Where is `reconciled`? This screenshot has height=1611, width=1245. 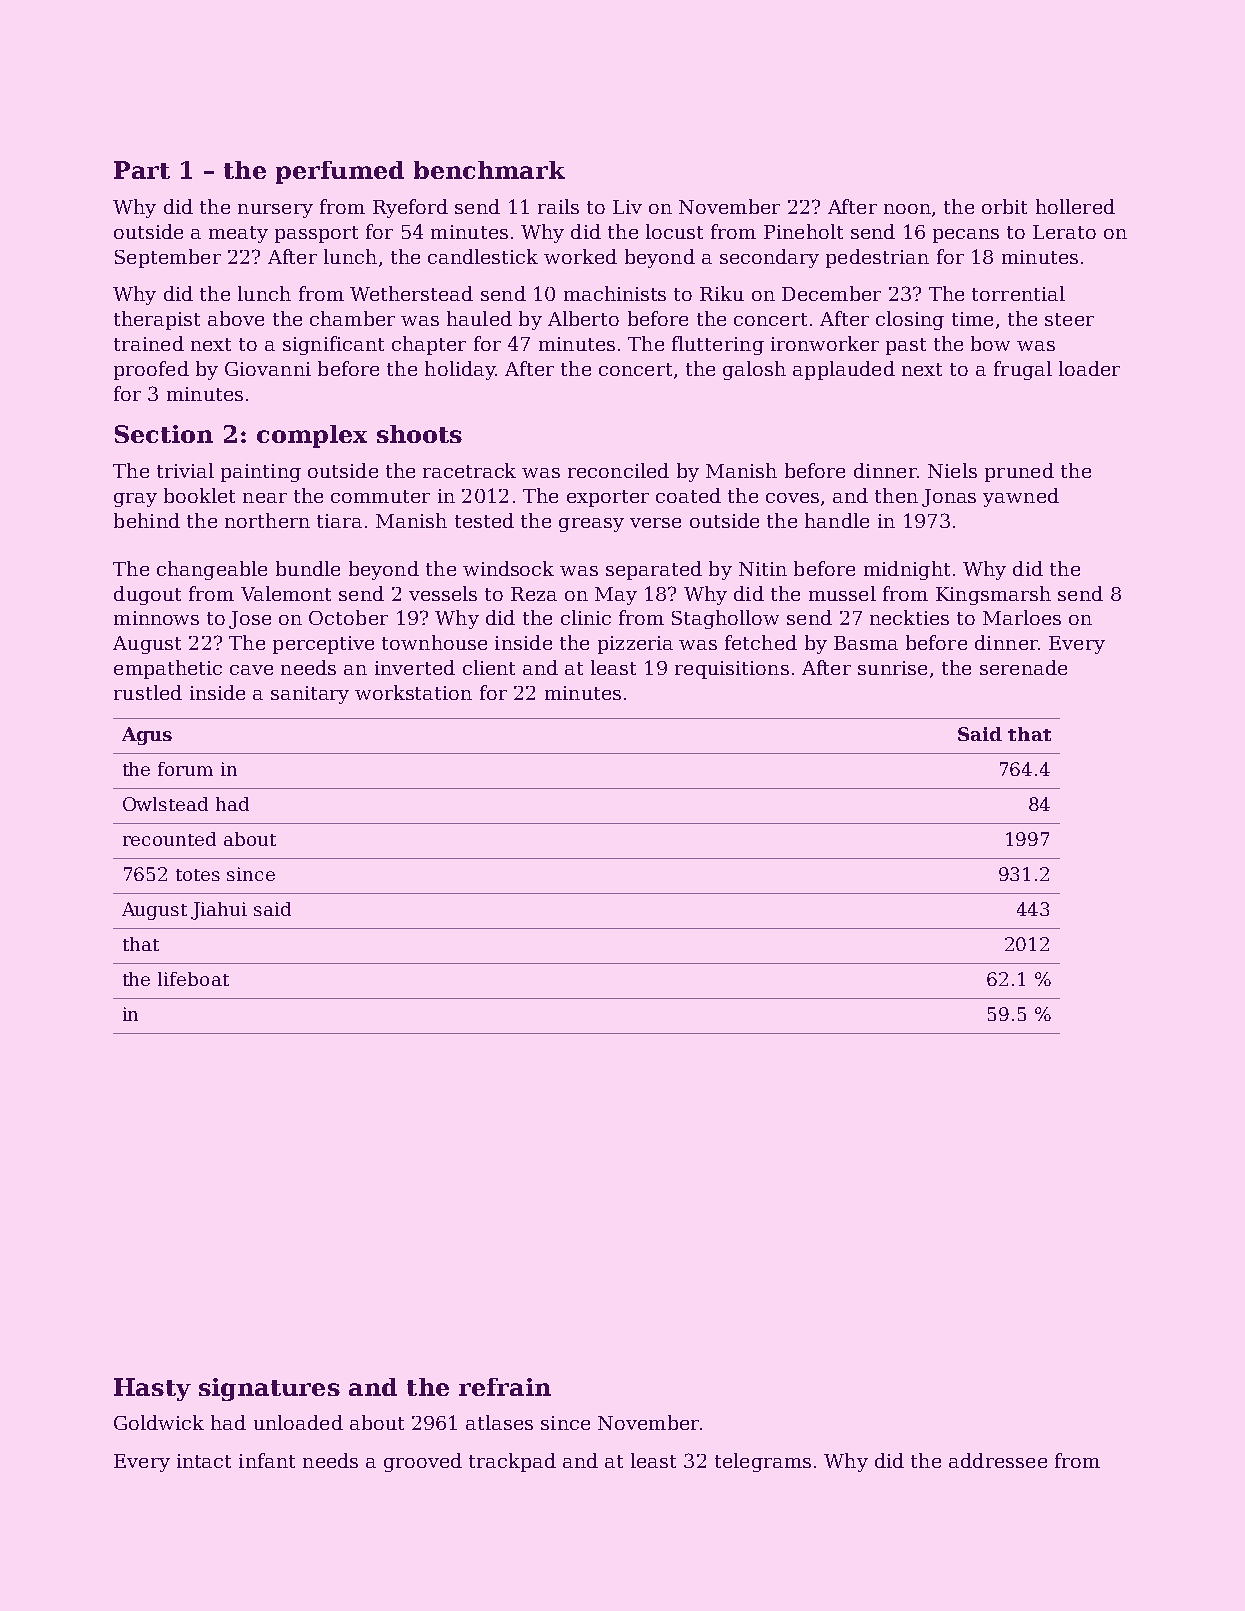 reconciled is located at coordinates (618, 470).
